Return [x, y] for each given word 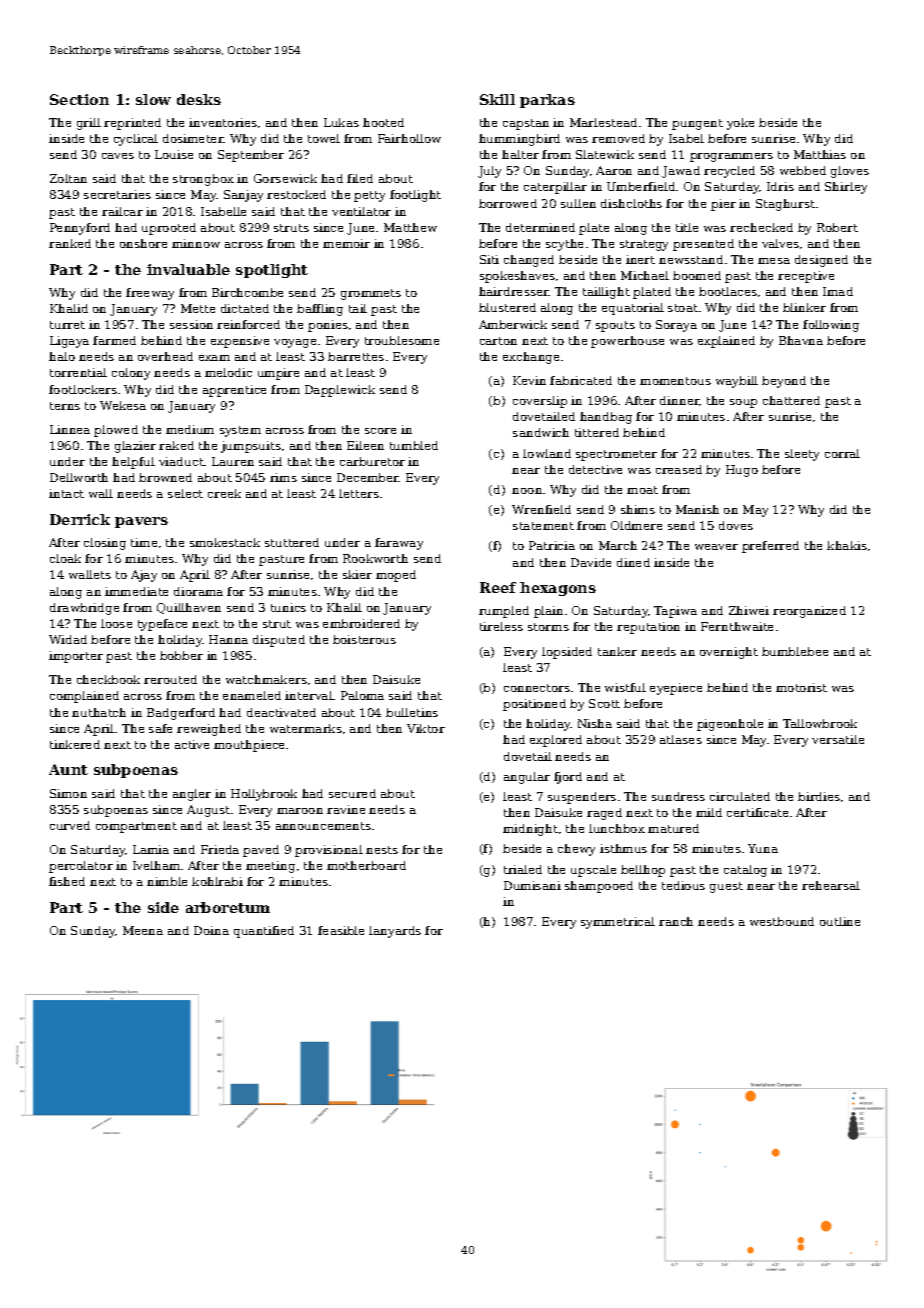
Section [79, 99]
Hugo [742, 471]
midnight [530, 830]
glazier [135, 447]
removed [618, 138]
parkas [547, 101]
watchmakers [266, 679]
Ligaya [69, 342]
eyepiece [676, 689]
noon [527, 491]
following [831, 326]
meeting [270, 867]
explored [556, 741]
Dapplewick [340, 391]
